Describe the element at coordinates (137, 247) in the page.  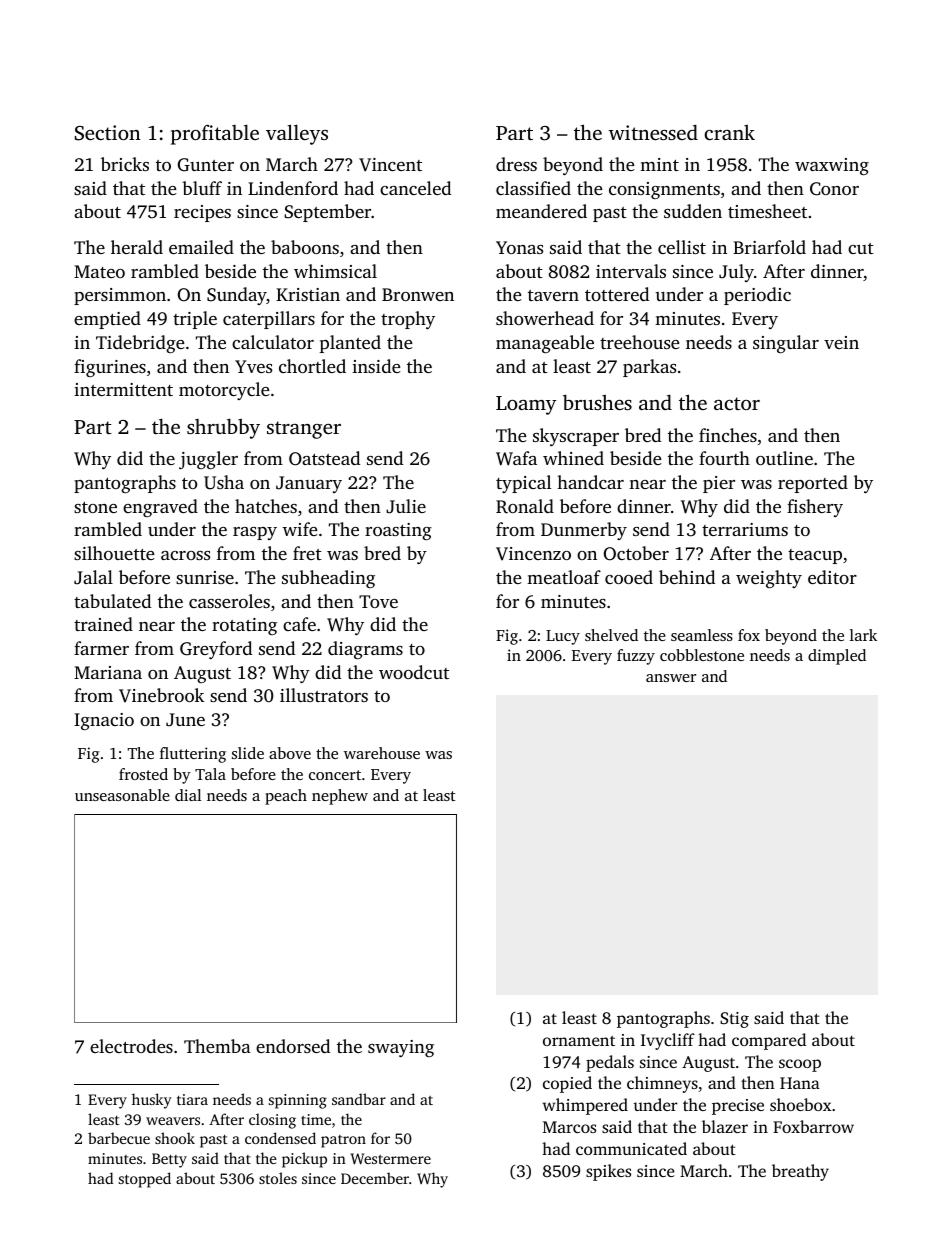
I see `herald` at that location.
